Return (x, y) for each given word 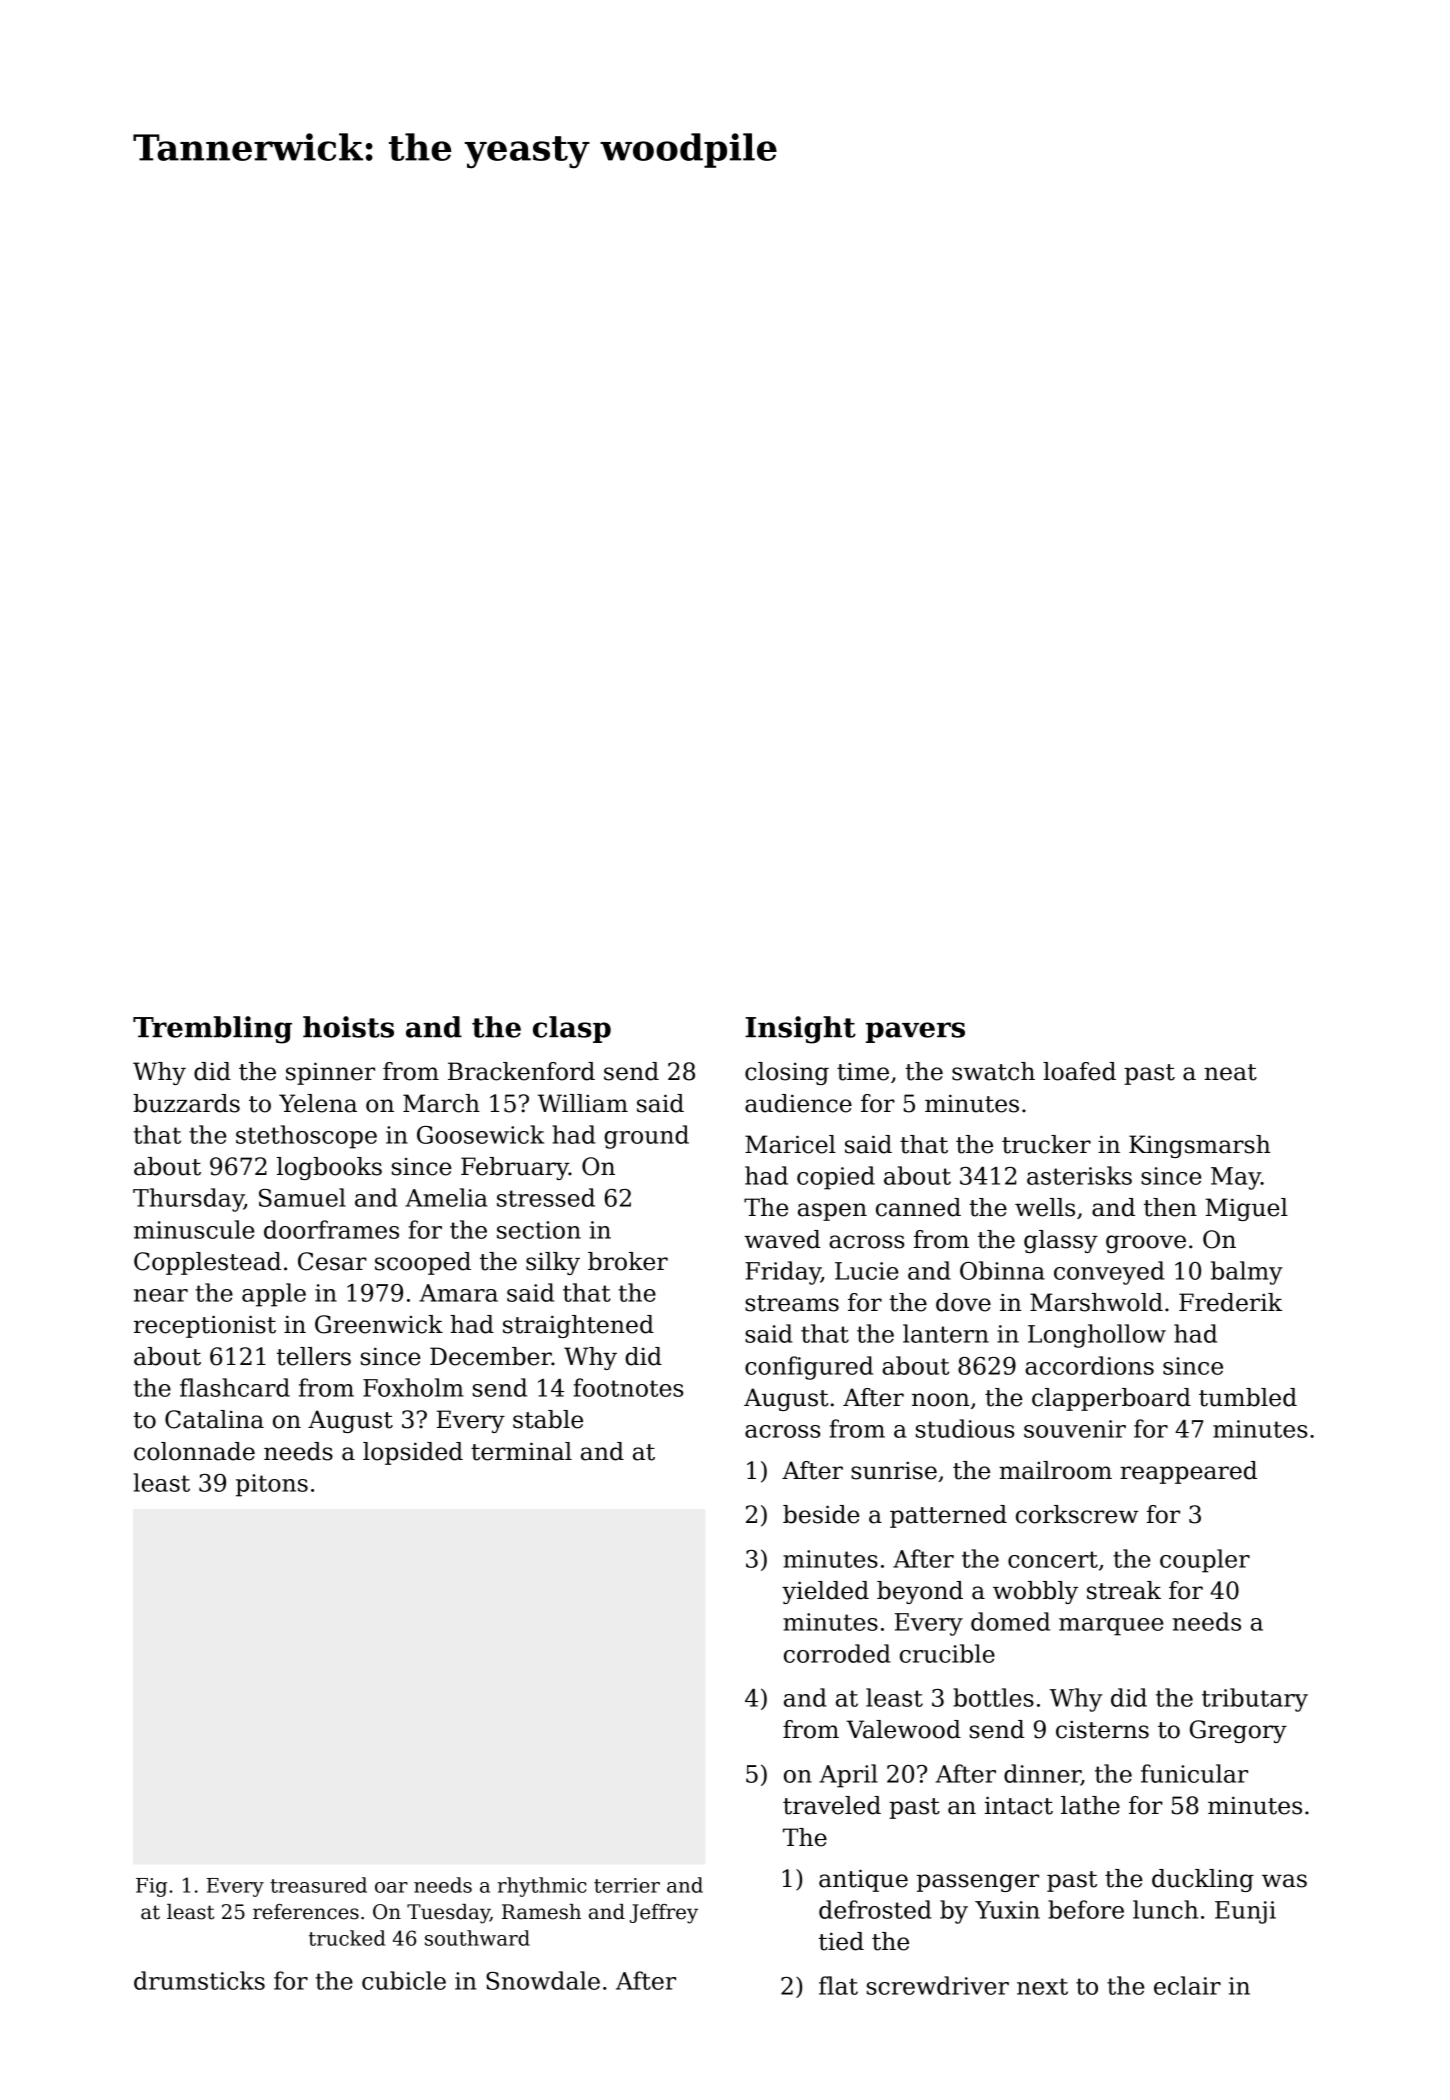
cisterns (1102, 1729)
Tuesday (448, 1914)
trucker (1046, 1144)
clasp (572, 1029)
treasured (318, 1885)
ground (646, 1137)
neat (1230, 1072)
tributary (1255, 1700)
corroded (837, 1653)
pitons (272, 1485)
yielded (825, 1592)
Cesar (332, 1261)
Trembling (212, 1030)
